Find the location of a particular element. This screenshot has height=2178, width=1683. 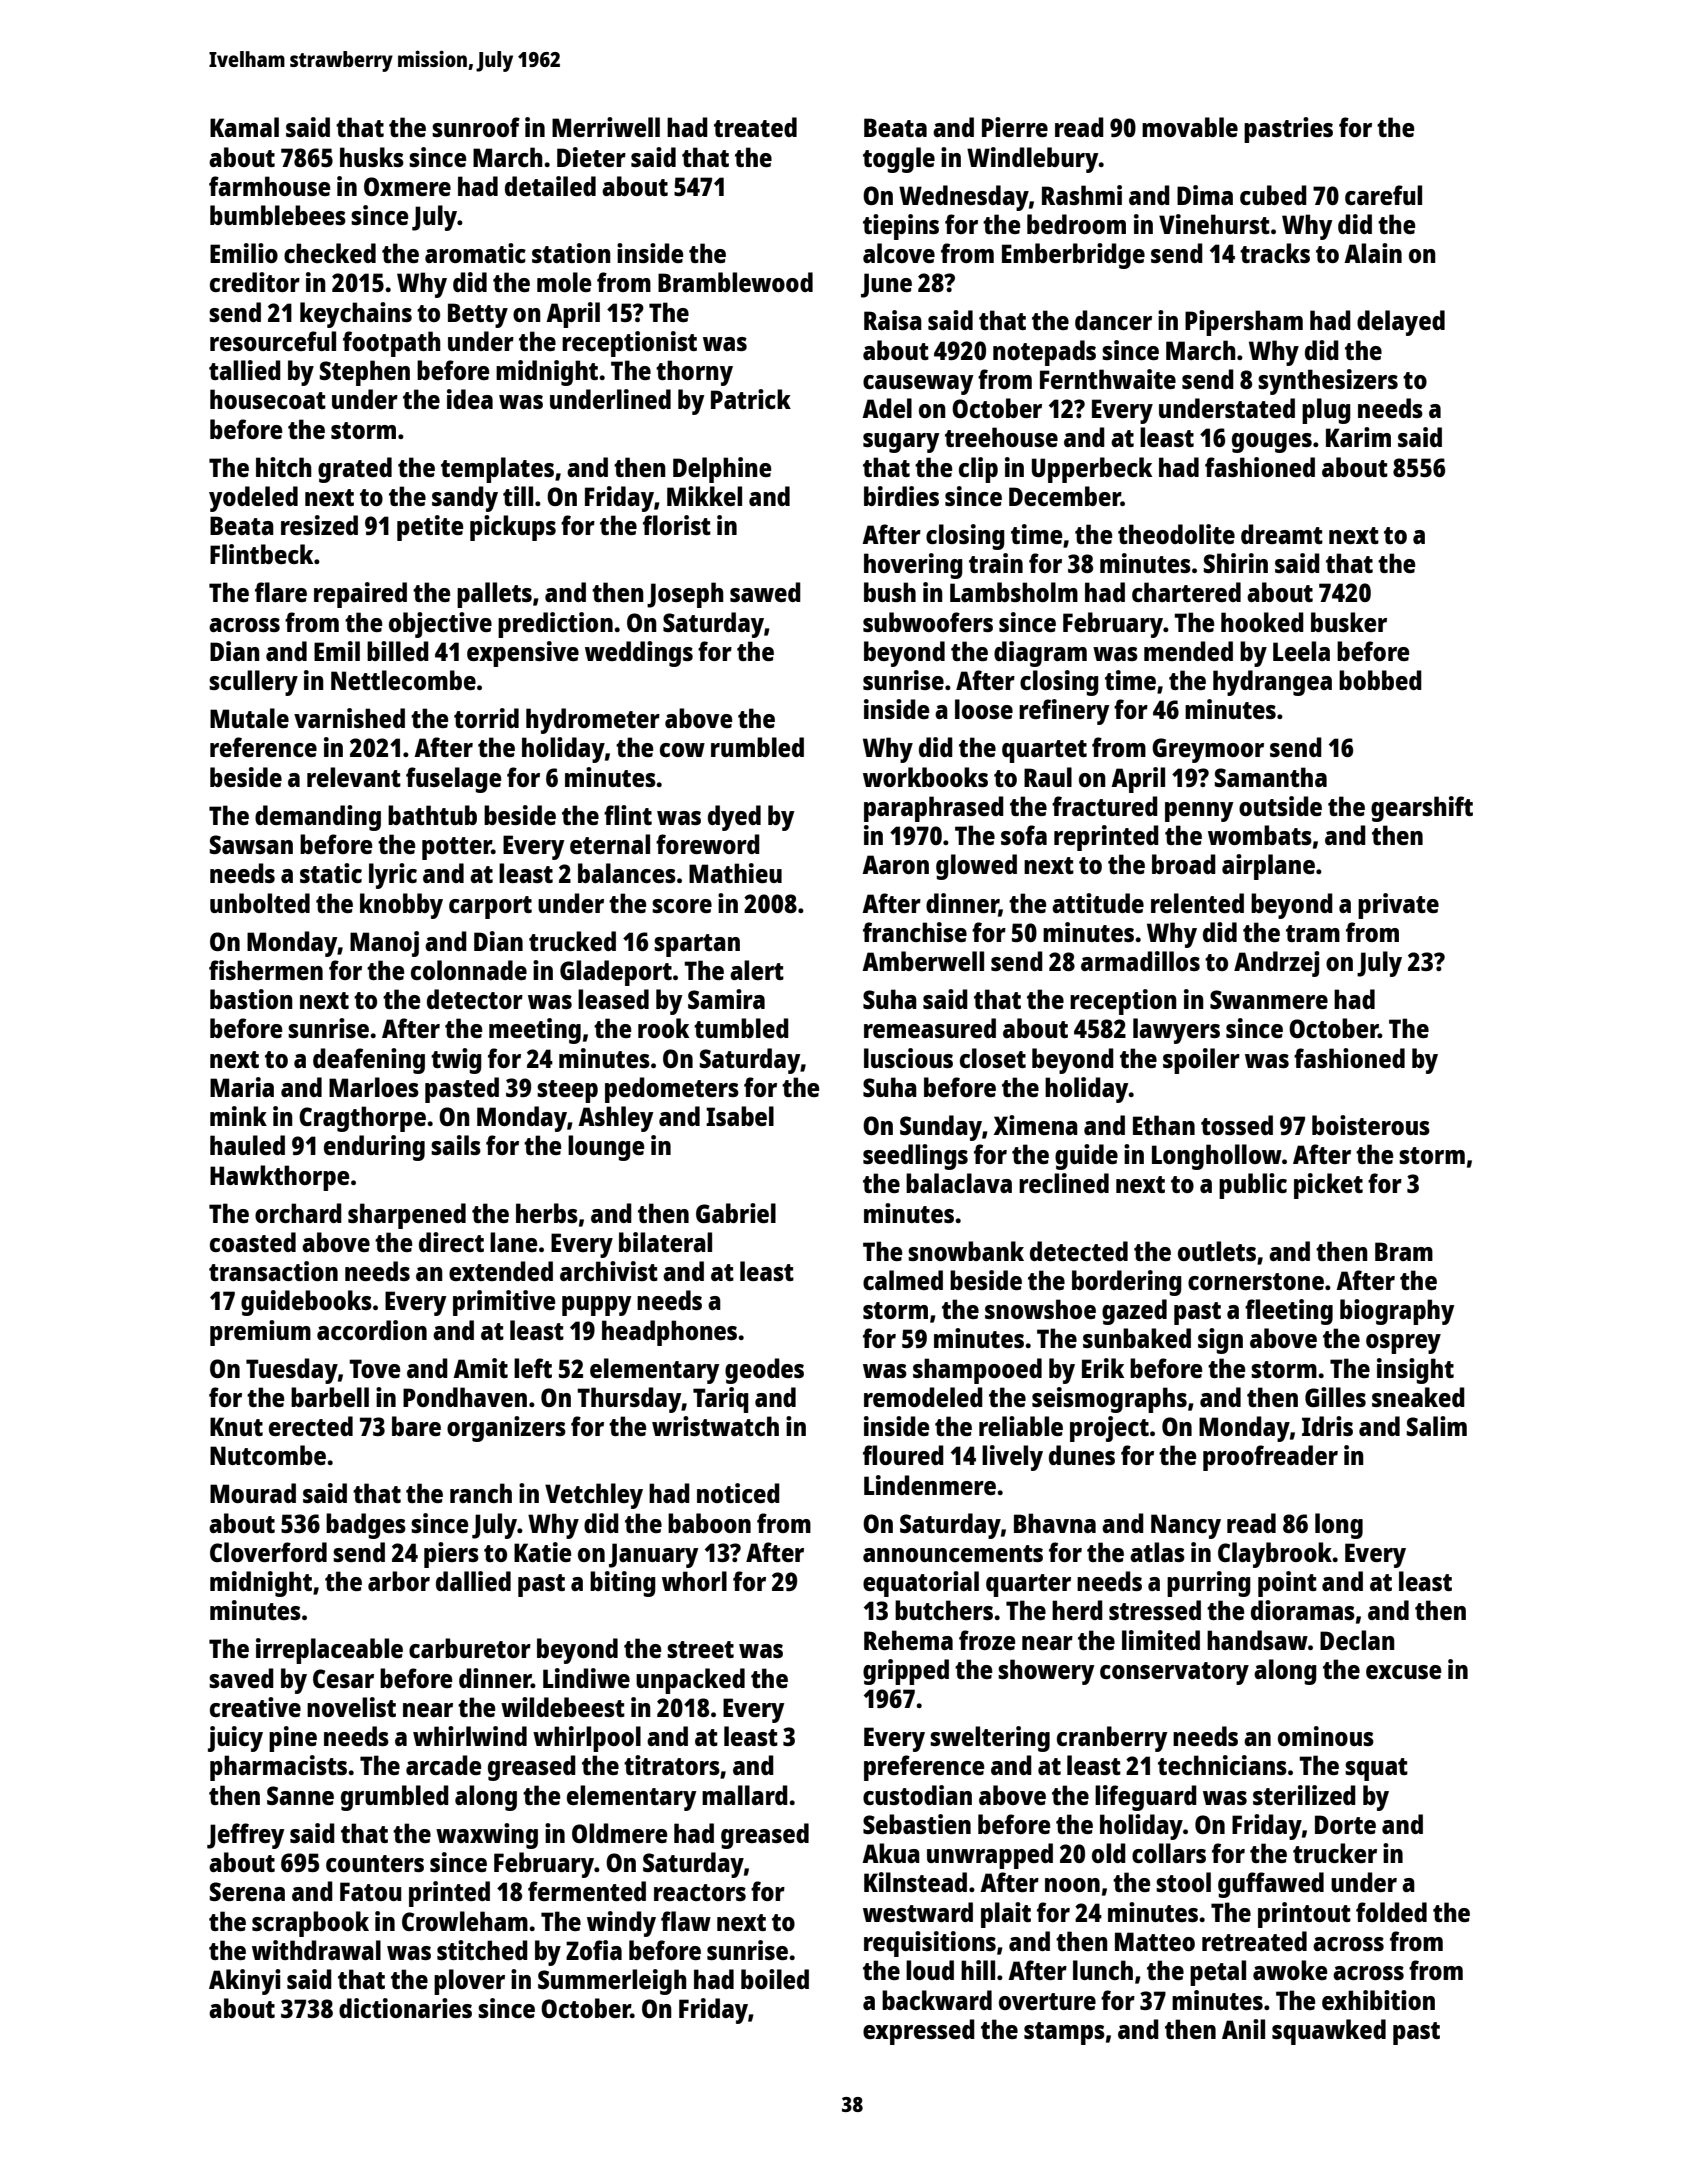

Serena is located at coordinates (247, 1891).
